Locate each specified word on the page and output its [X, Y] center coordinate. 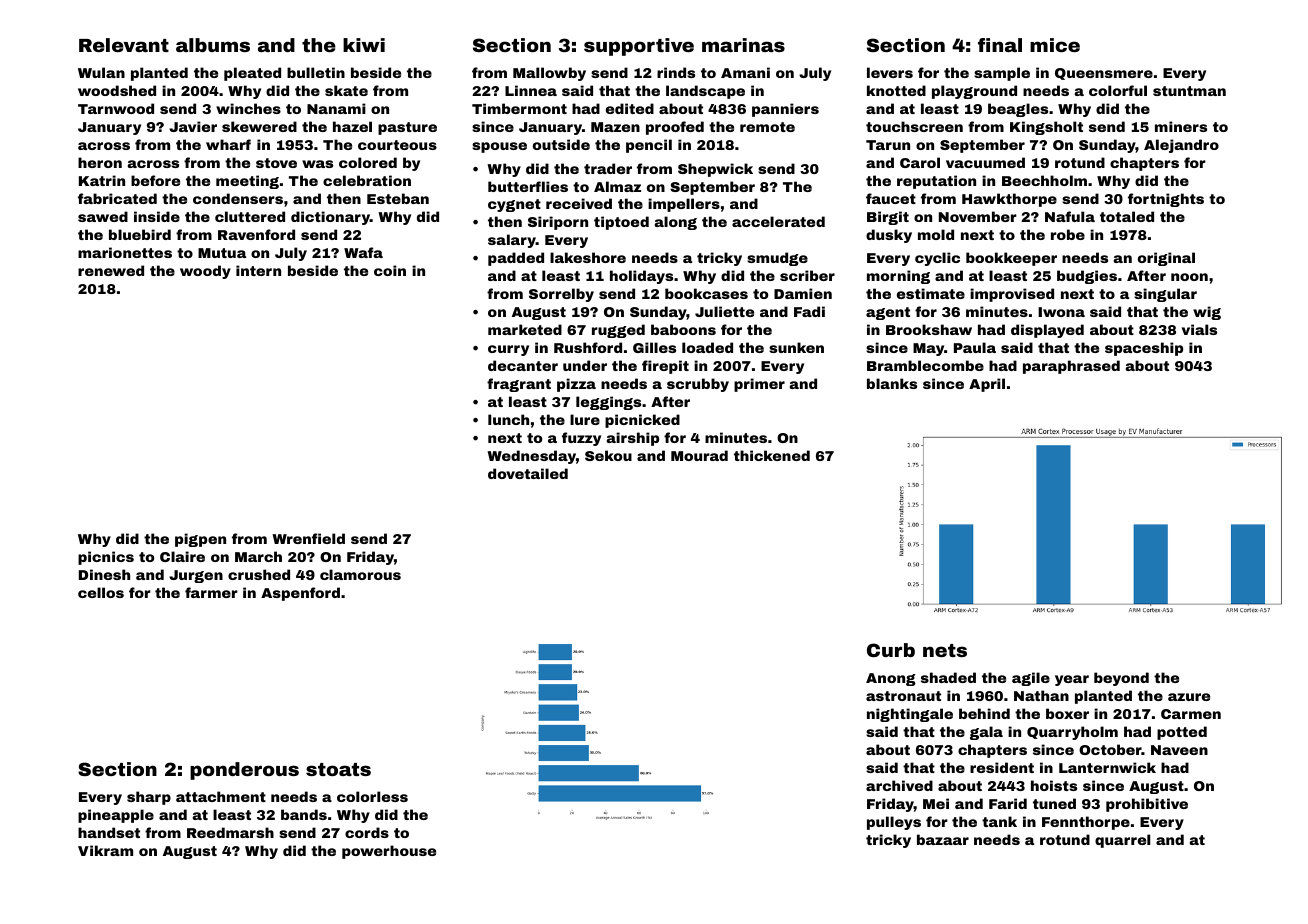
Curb [891, 650]
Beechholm [1044, 180]
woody [205, 272]
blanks [892, 383]
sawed [103, 216]
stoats [338, 769]
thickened [772, 455]
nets [945, 650]
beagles [1018, 110]
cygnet [514, 205]
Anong [891, 679]
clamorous [360, 574]
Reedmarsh [230, 832]
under [585, 365]
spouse [499, 147]
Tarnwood [116, 108]
